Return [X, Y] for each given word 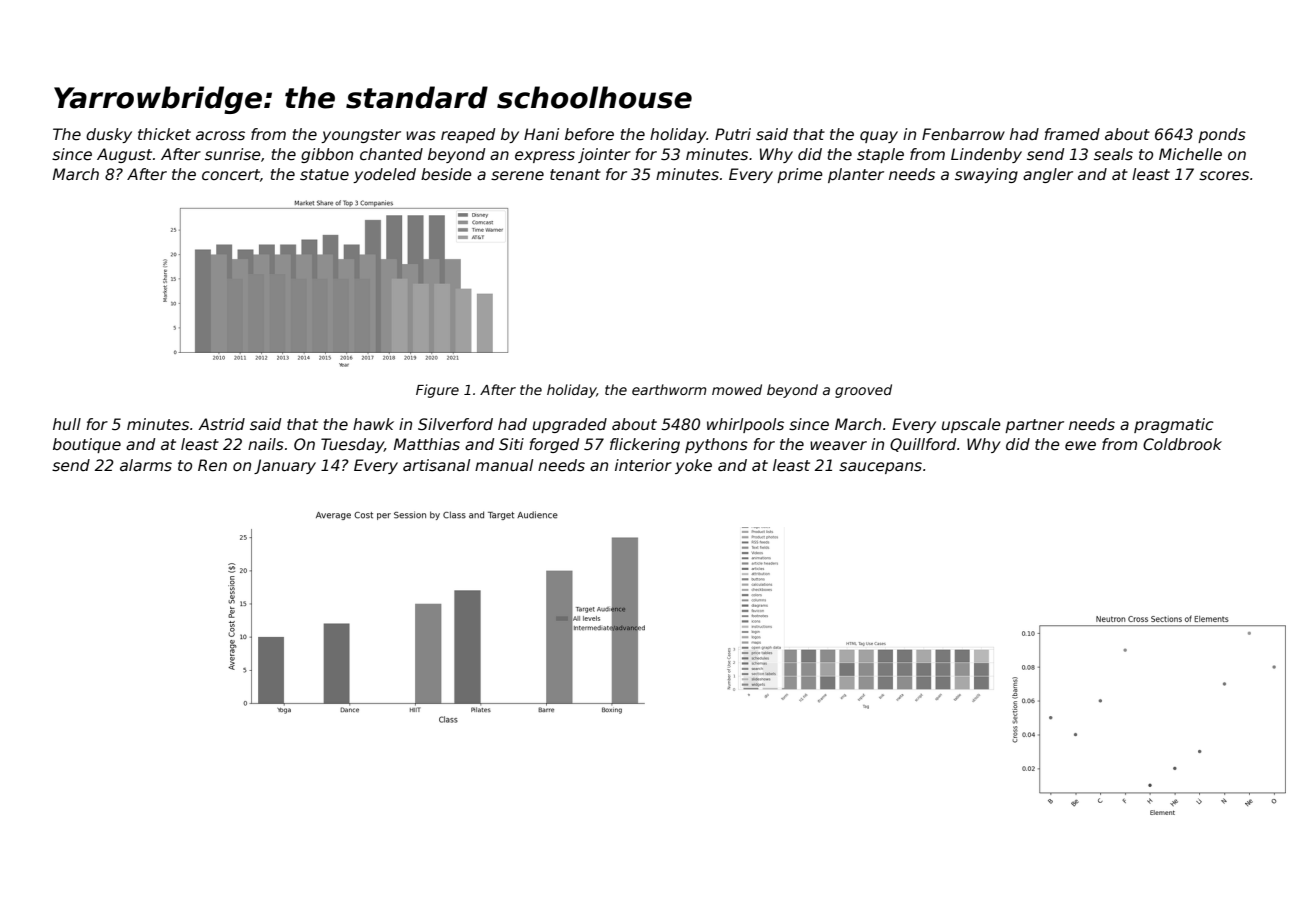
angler [1048, 175]
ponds [1222, 135]
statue [324, 175]
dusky [109, 135]
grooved [863, 391]
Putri [733, 134]
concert [231, 175]
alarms [146, 465]
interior [643, 465]
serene [517, 176]
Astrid [221, 424]
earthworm [669, 389]
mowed [737, 389]
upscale [971, 425]
